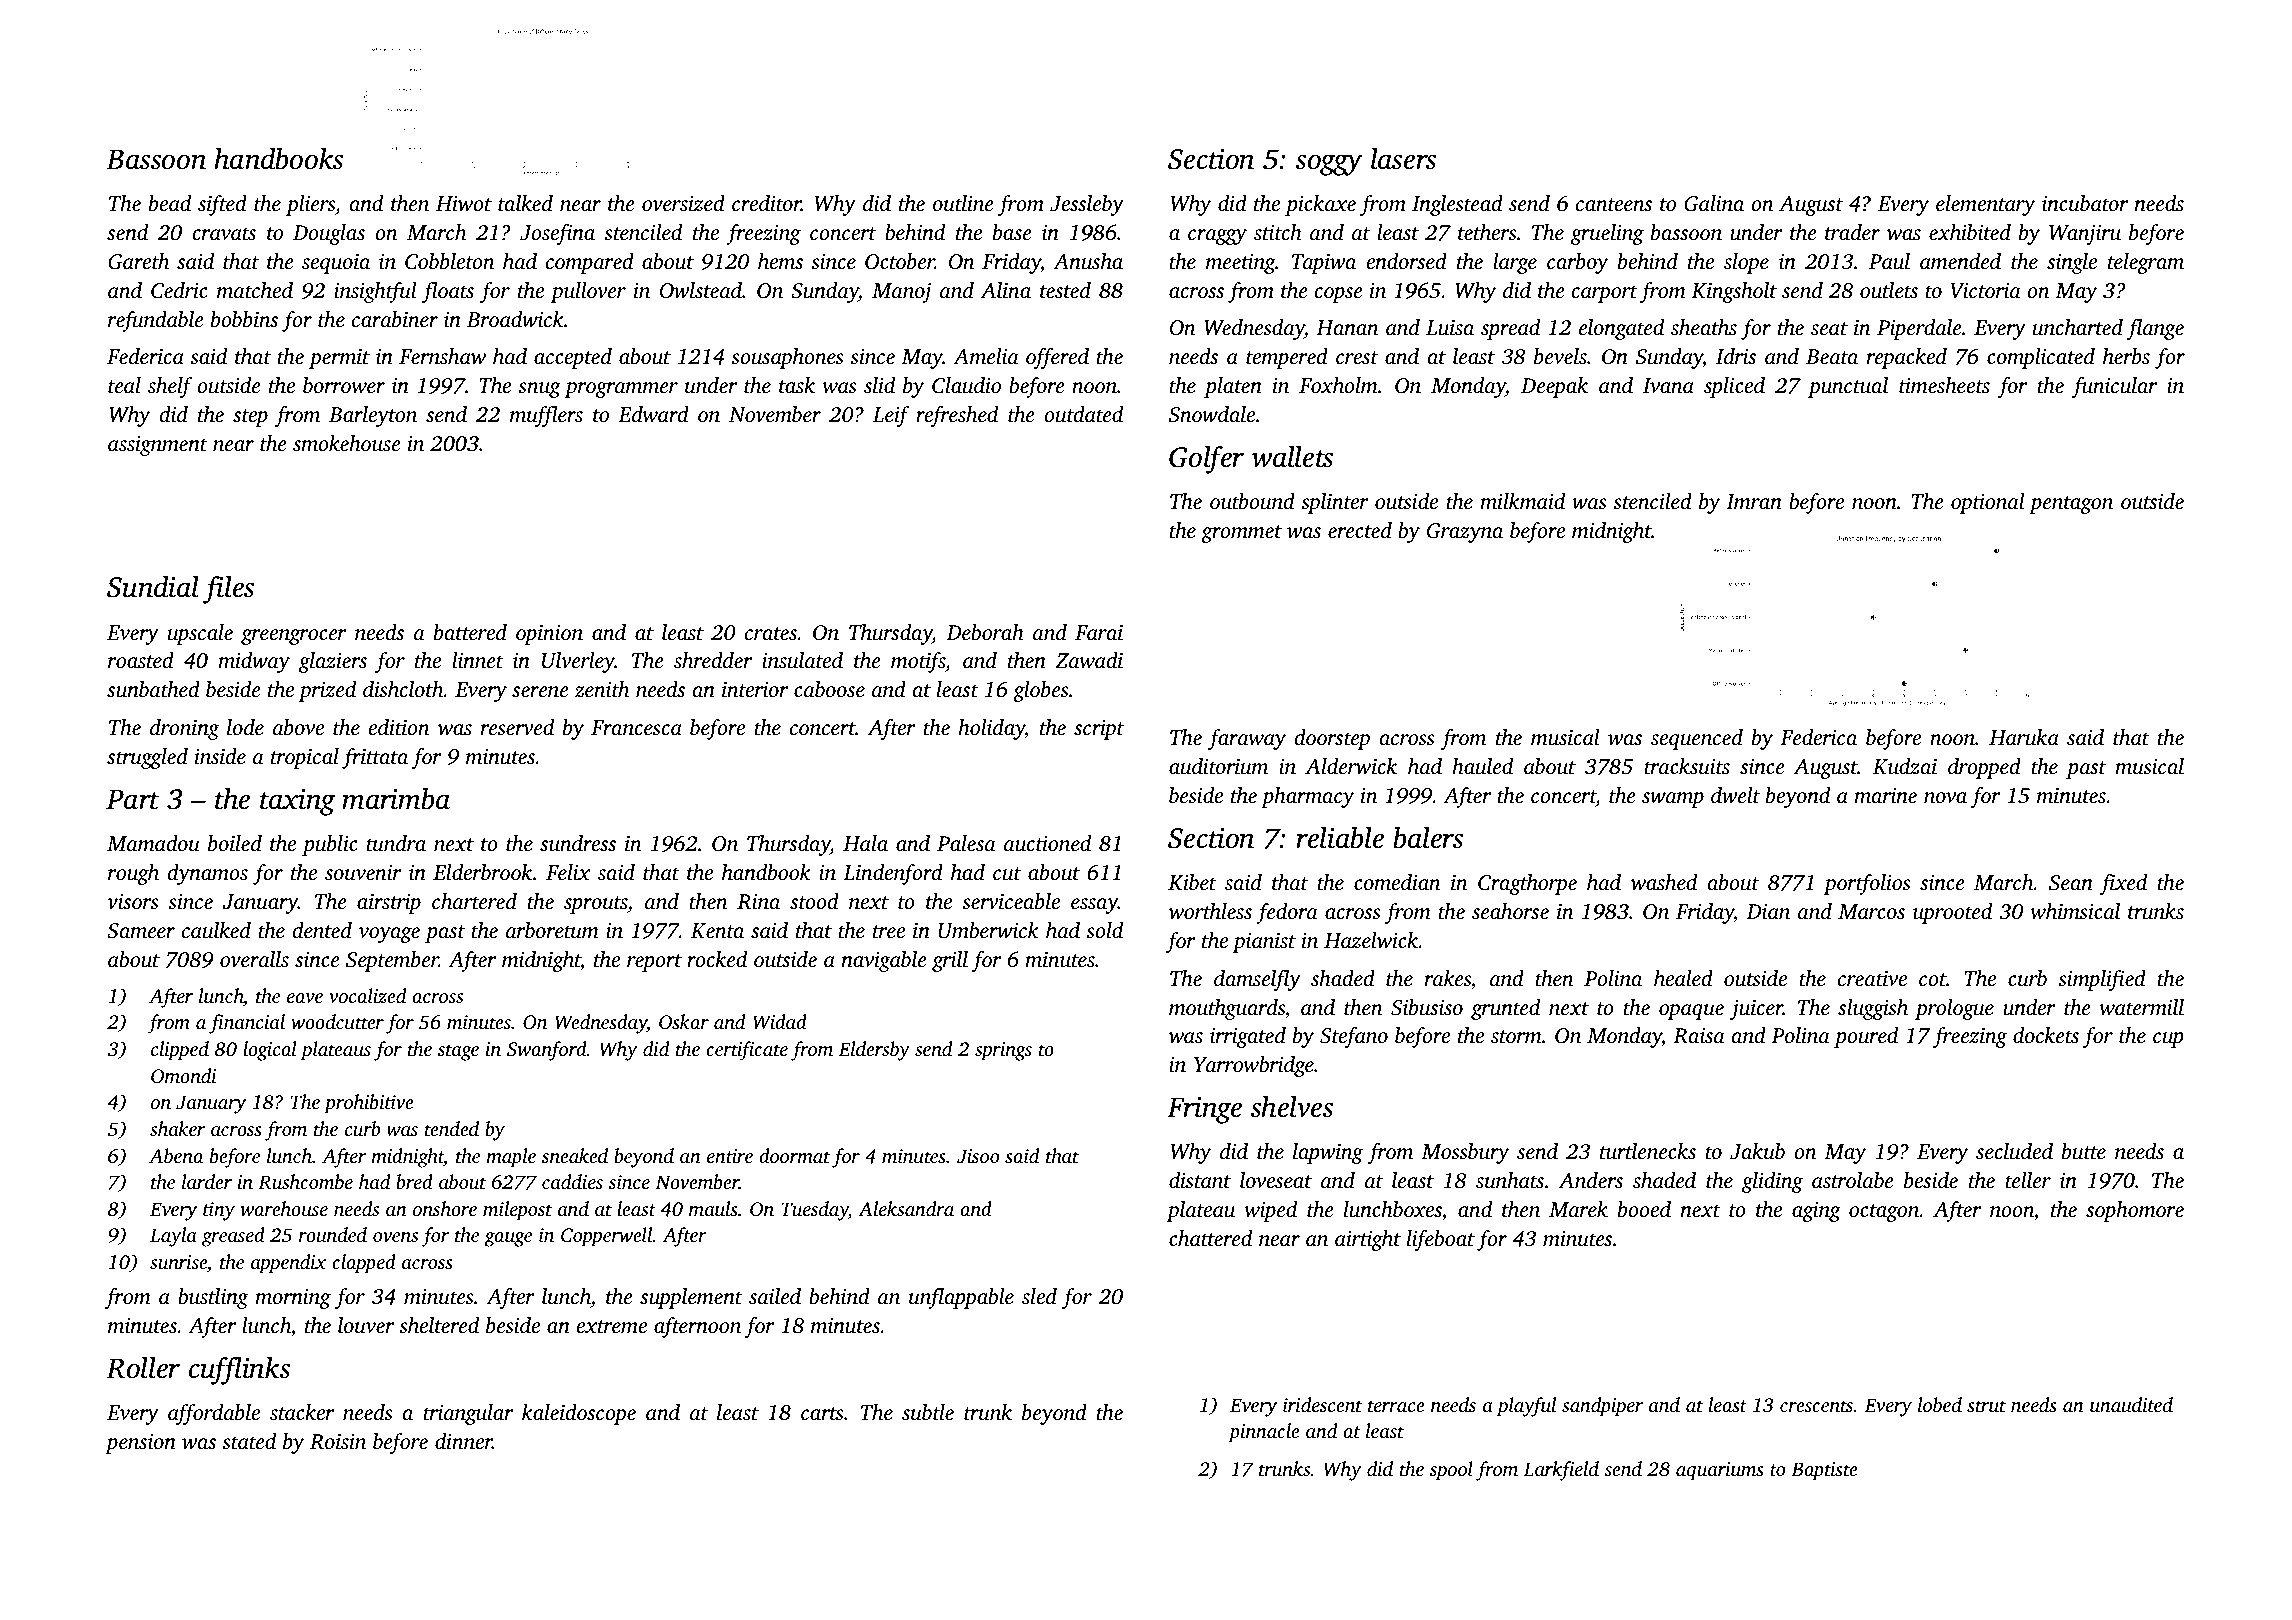 The image size is (2292, 1620). Describe the element at coordinates (1940, 1404) in the screenshot. I see `lobed` at that location.
